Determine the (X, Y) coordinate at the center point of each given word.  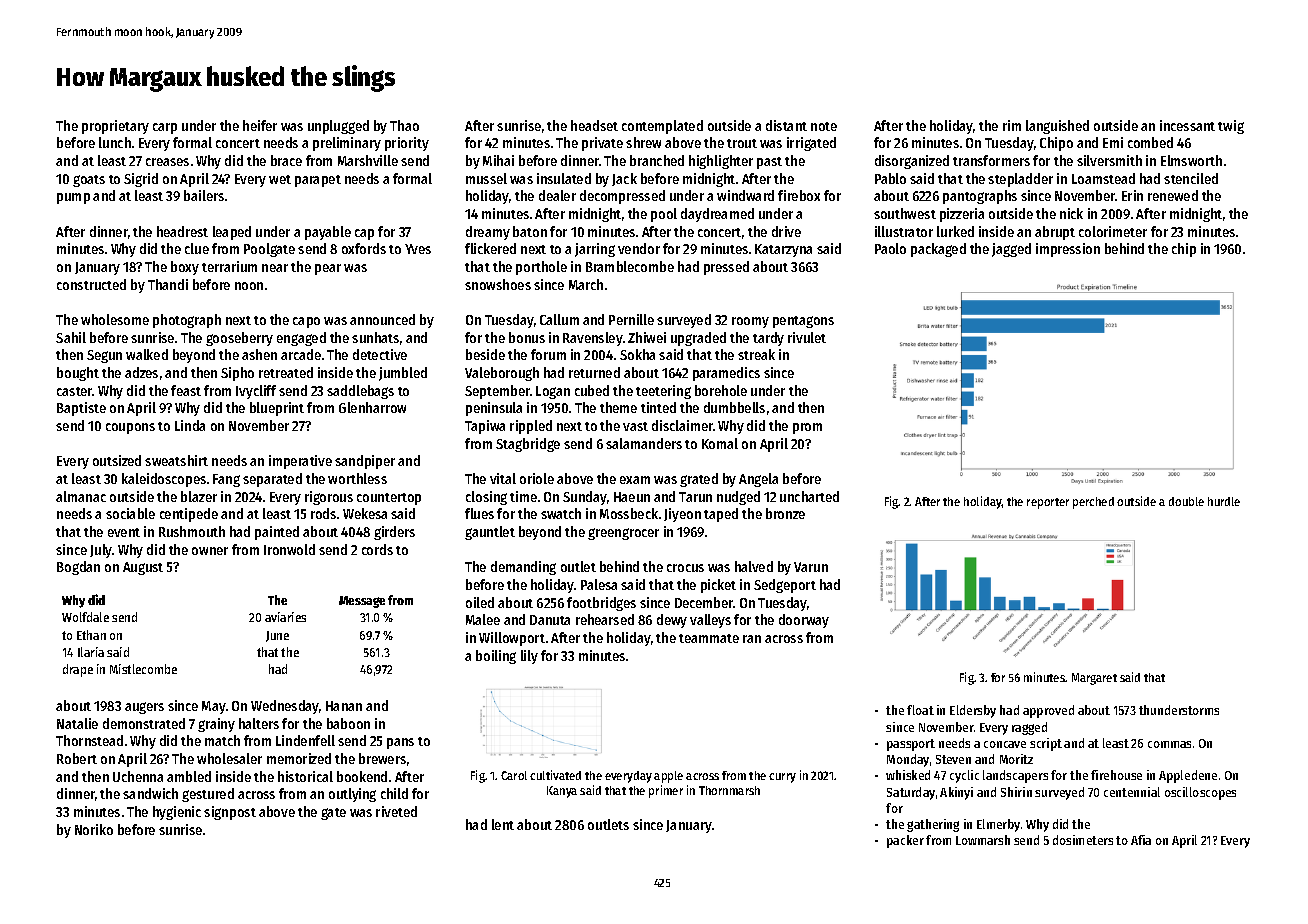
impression (1068, 250)
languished (1057, 127)
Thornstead (89, 740)
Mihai (498, 160)
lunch (115, 142)
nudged (738, 498)
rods (323, 513)
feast (186, 390)
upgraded (698, 339)
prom (807, 428)
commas (1169, 744)
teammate (709, 638)
